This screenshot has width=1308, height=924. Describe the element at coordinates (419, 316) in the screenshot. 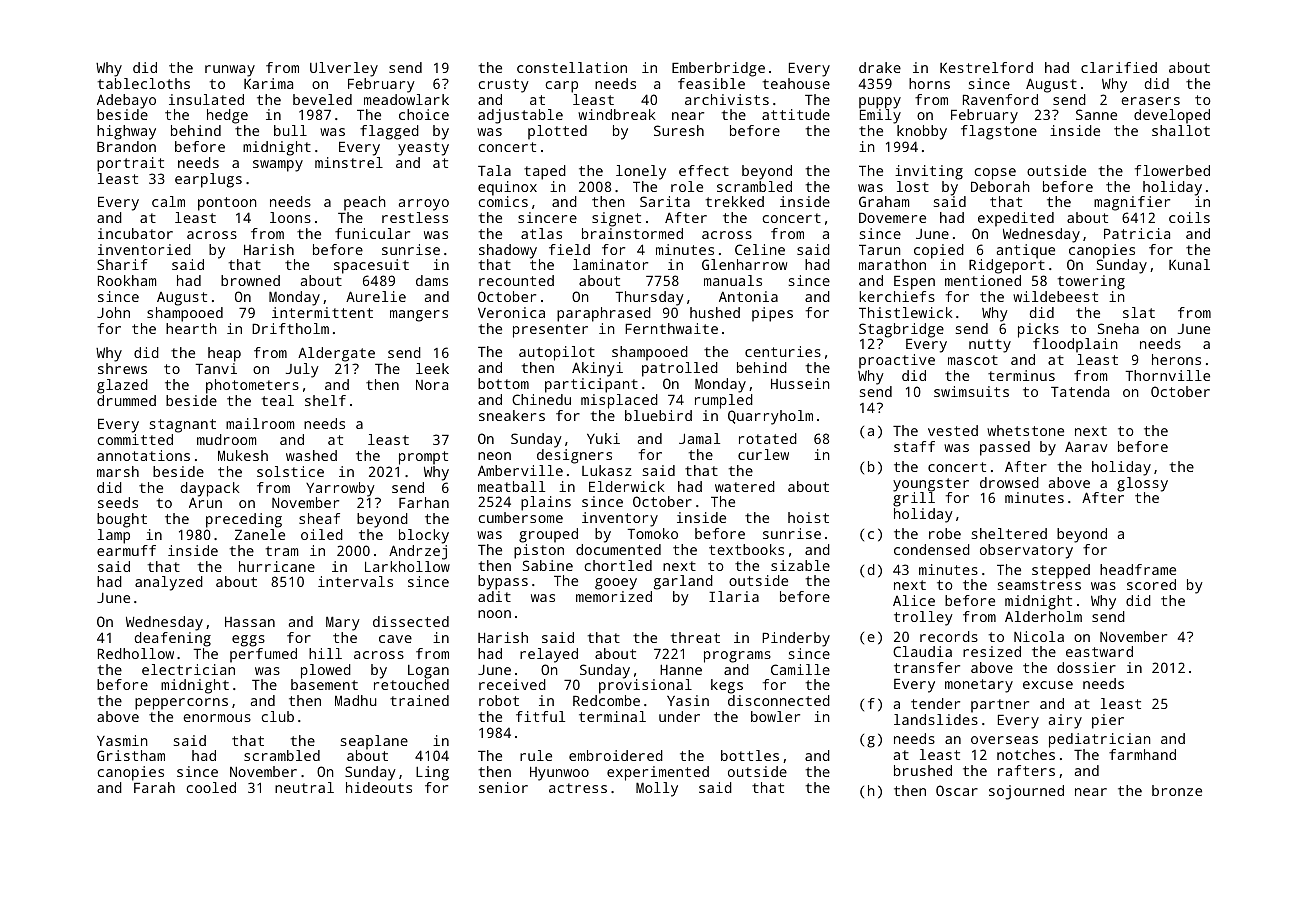

I see `mangers` at that location.
